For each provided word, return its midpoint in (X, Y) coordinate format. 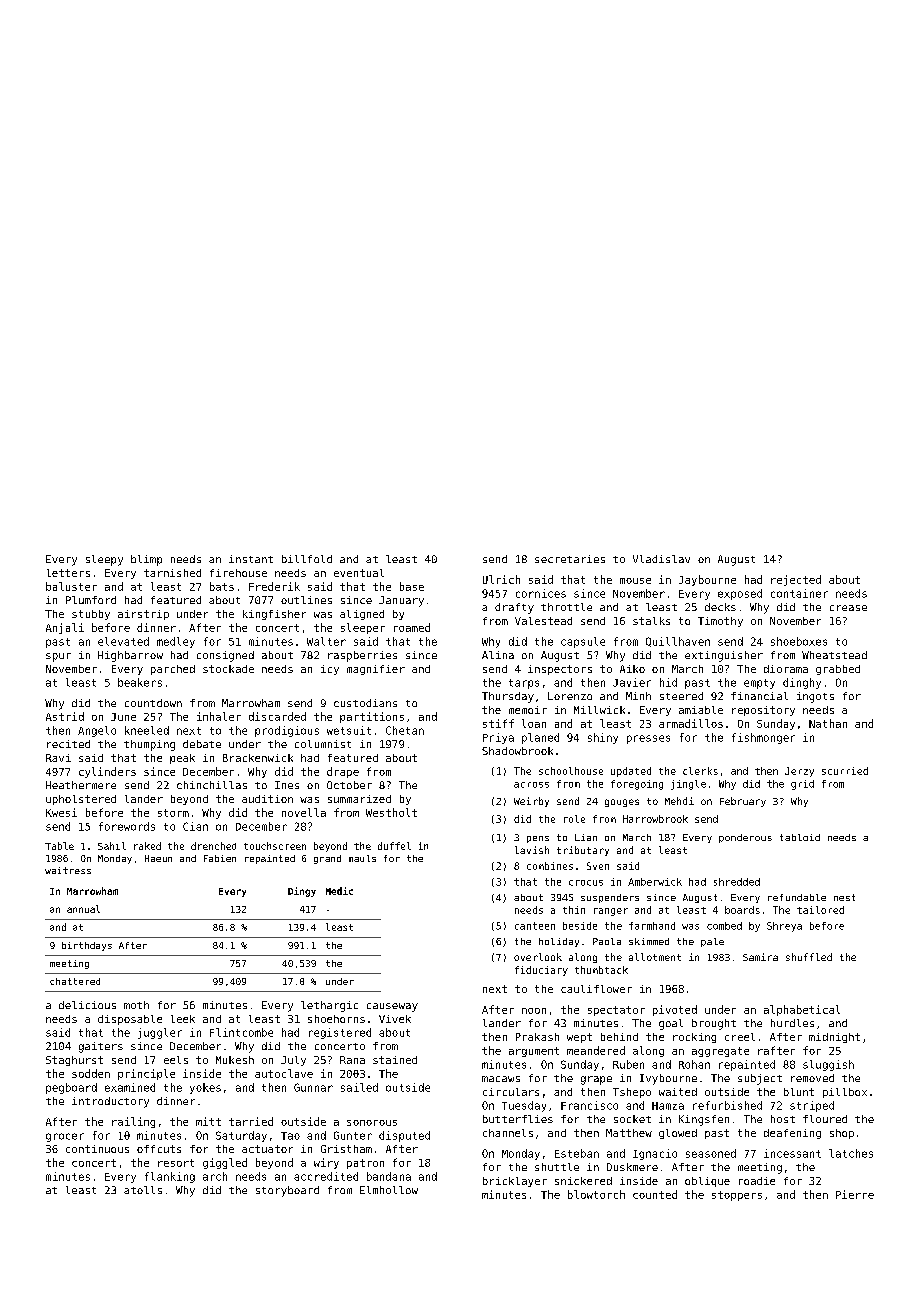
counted (655, 1194)
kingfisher (274, 615)
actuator (267, 1149)
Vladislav (661, 559)
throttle (566, 607)
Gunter (353, 1135)
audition (267, 799)
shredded (737, 882)
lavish (532, 850)
